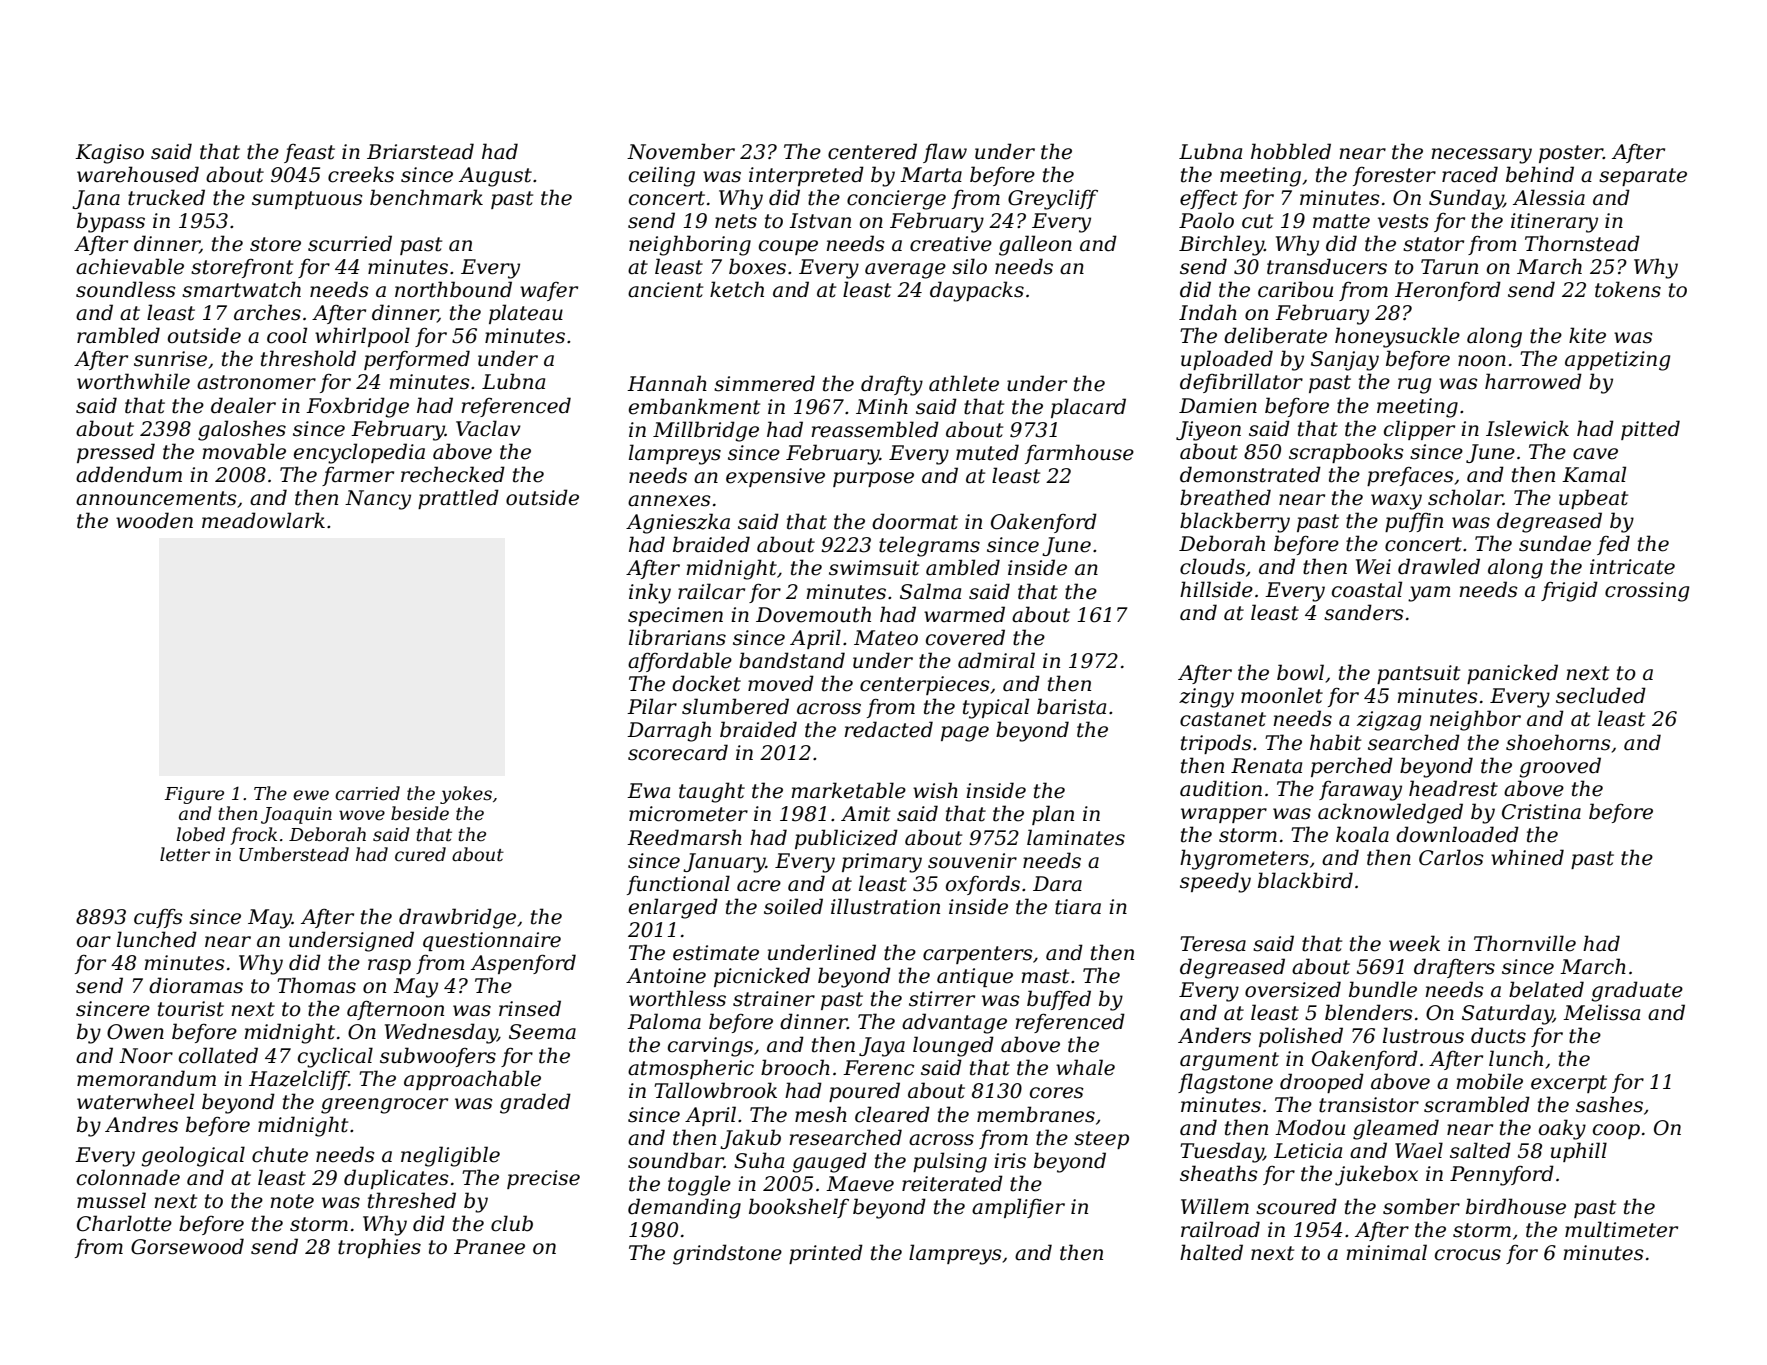 This page has height=1365, width=1767. I want to click on feast, so click(309, 153).
